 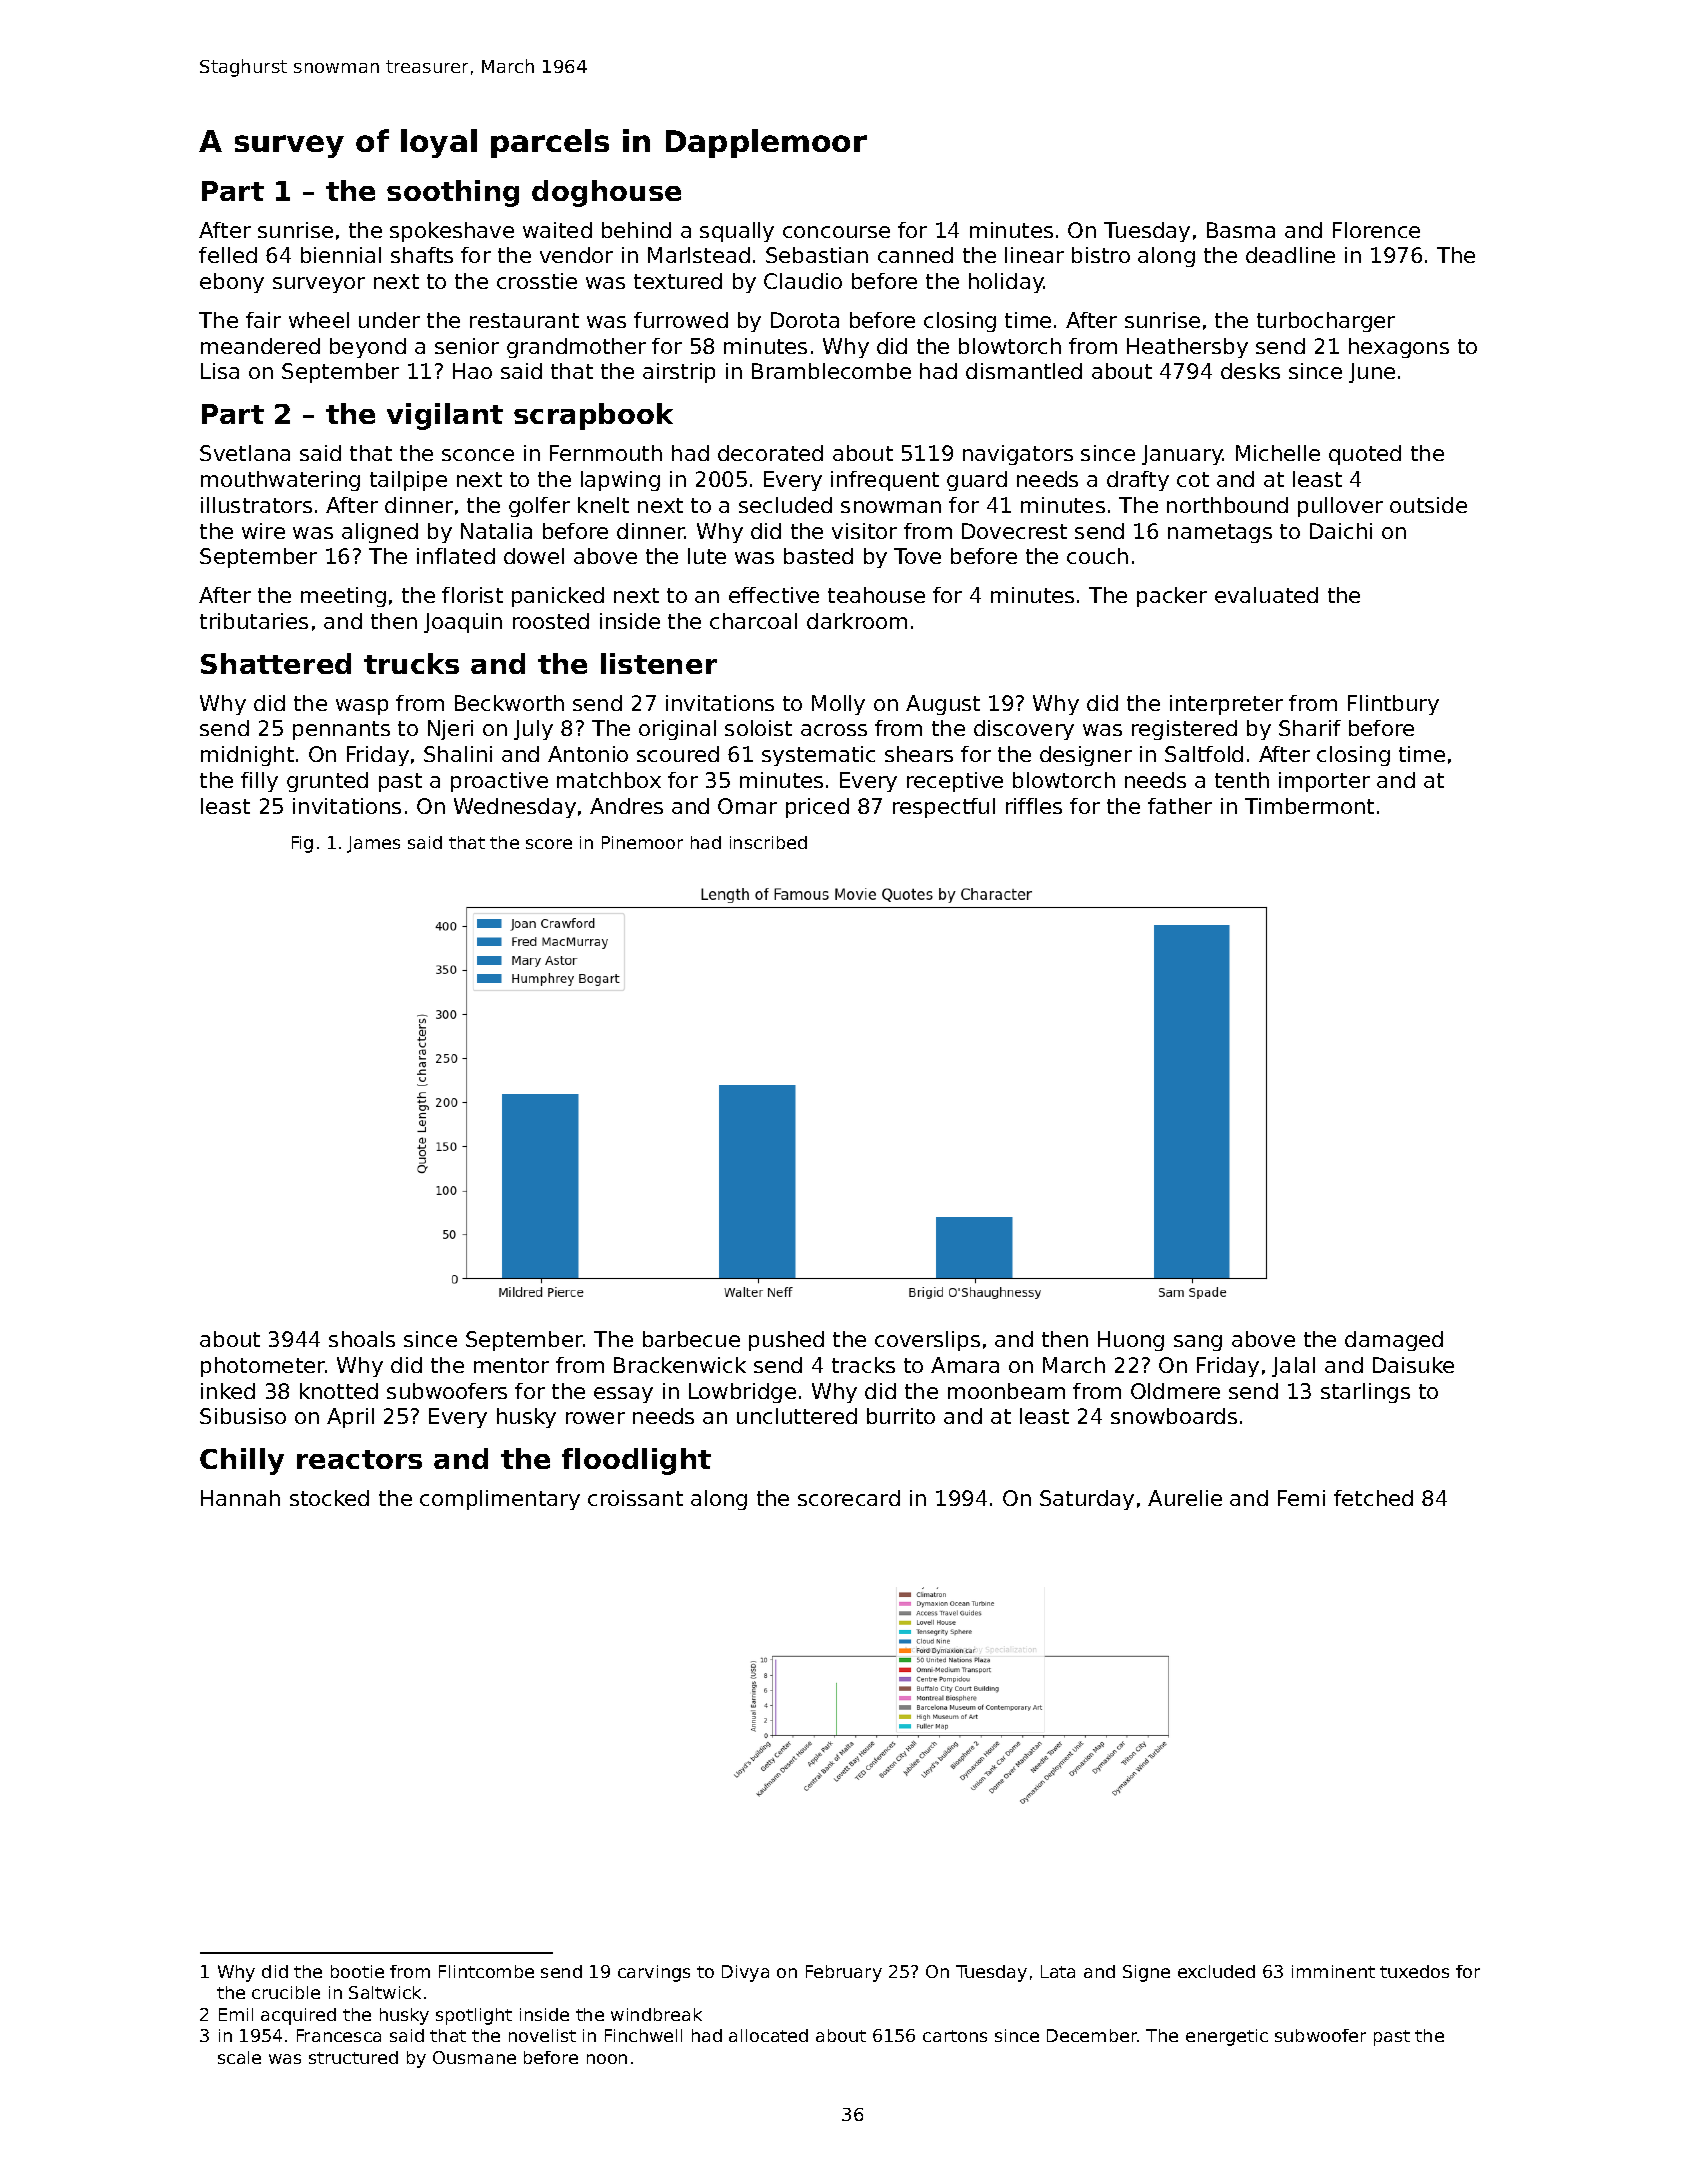 I want to click on allocated, so click(x=768, y=2035).
